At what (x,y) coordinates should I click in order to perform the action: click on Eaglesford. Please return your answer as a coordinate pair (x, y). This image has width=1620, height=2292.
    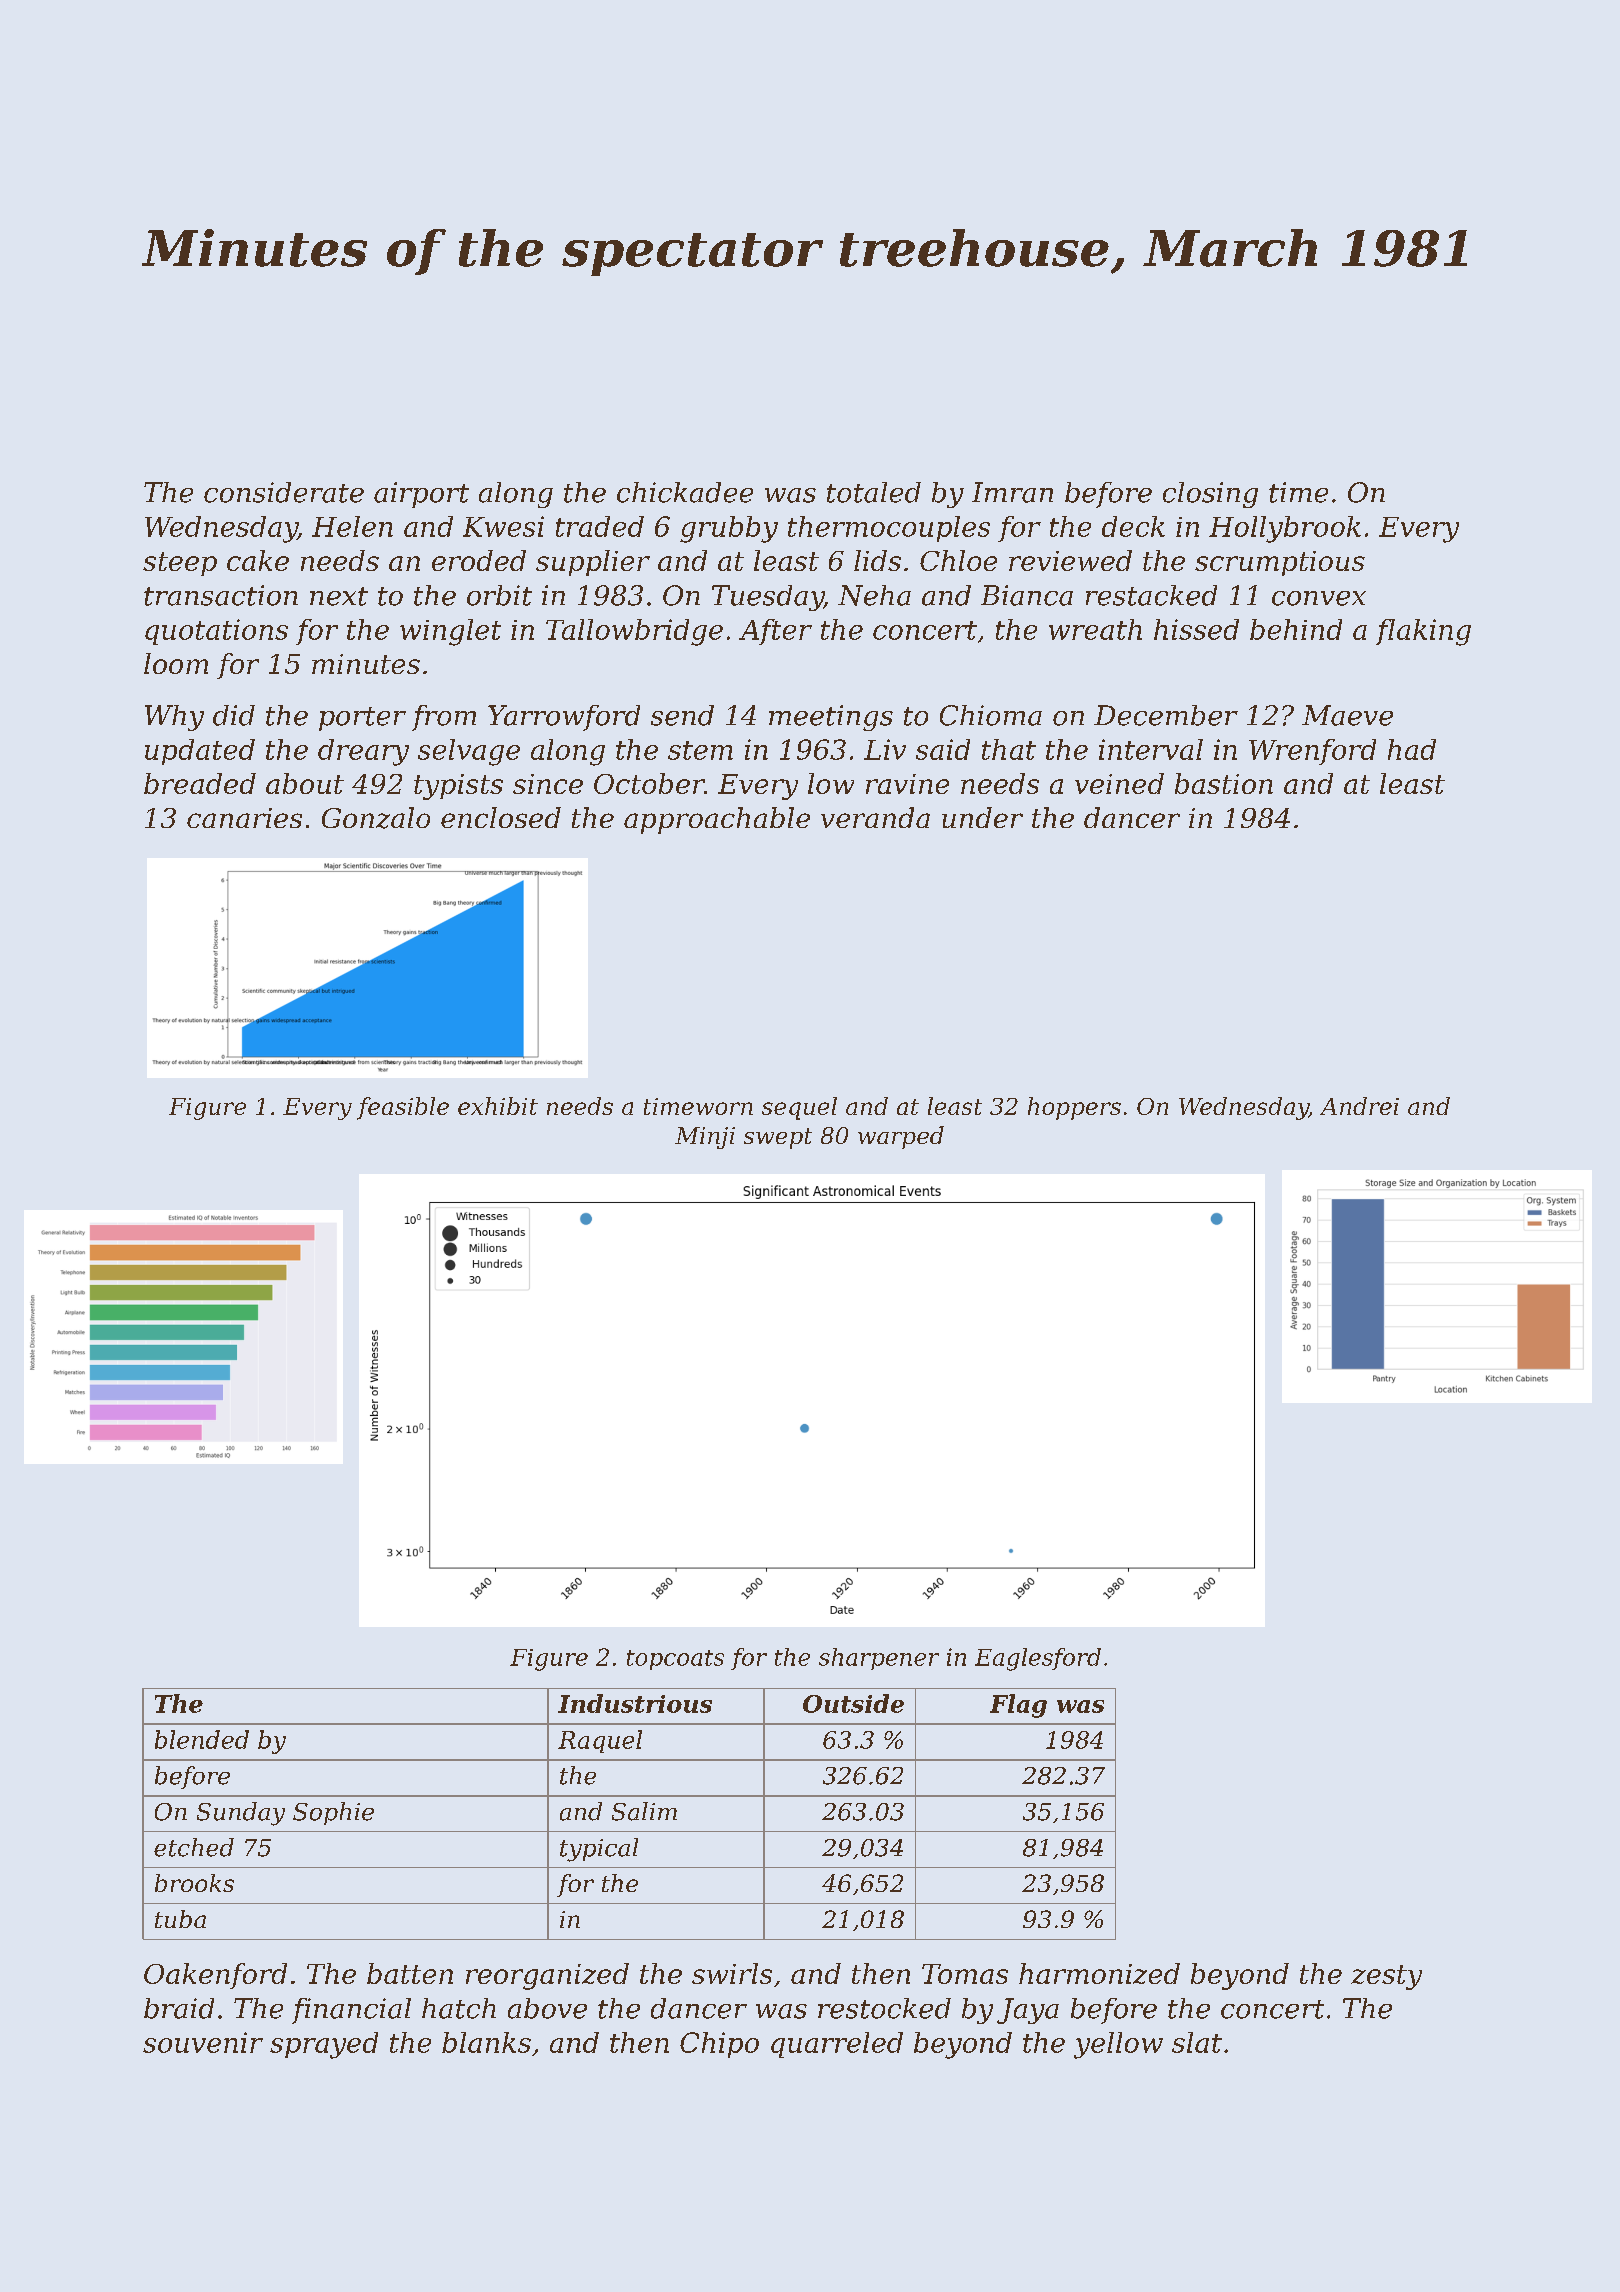
    Looking at the image, I should click on (1038, 1659).
